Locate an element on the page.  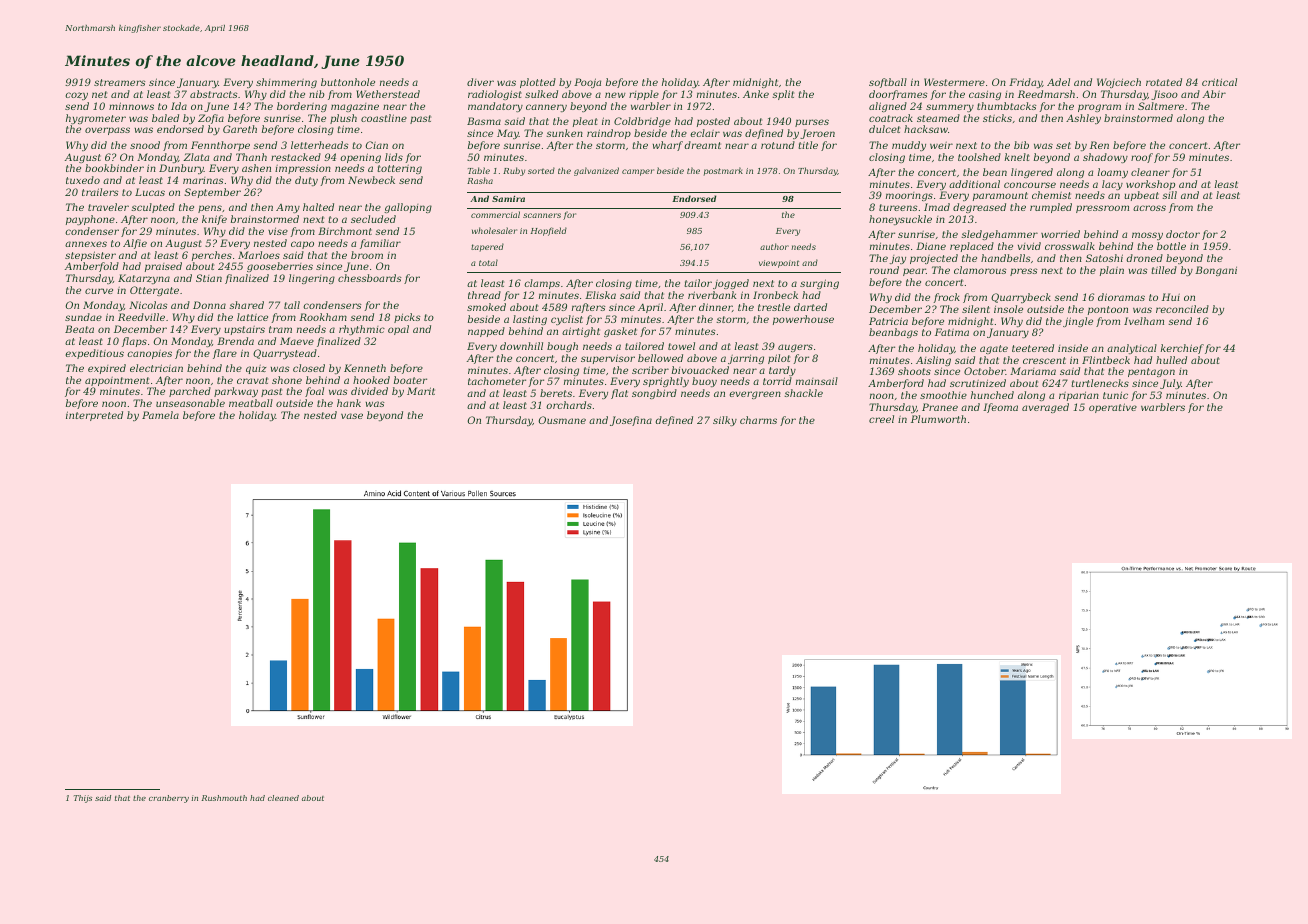
perches is located at coordinates (212, 256).
